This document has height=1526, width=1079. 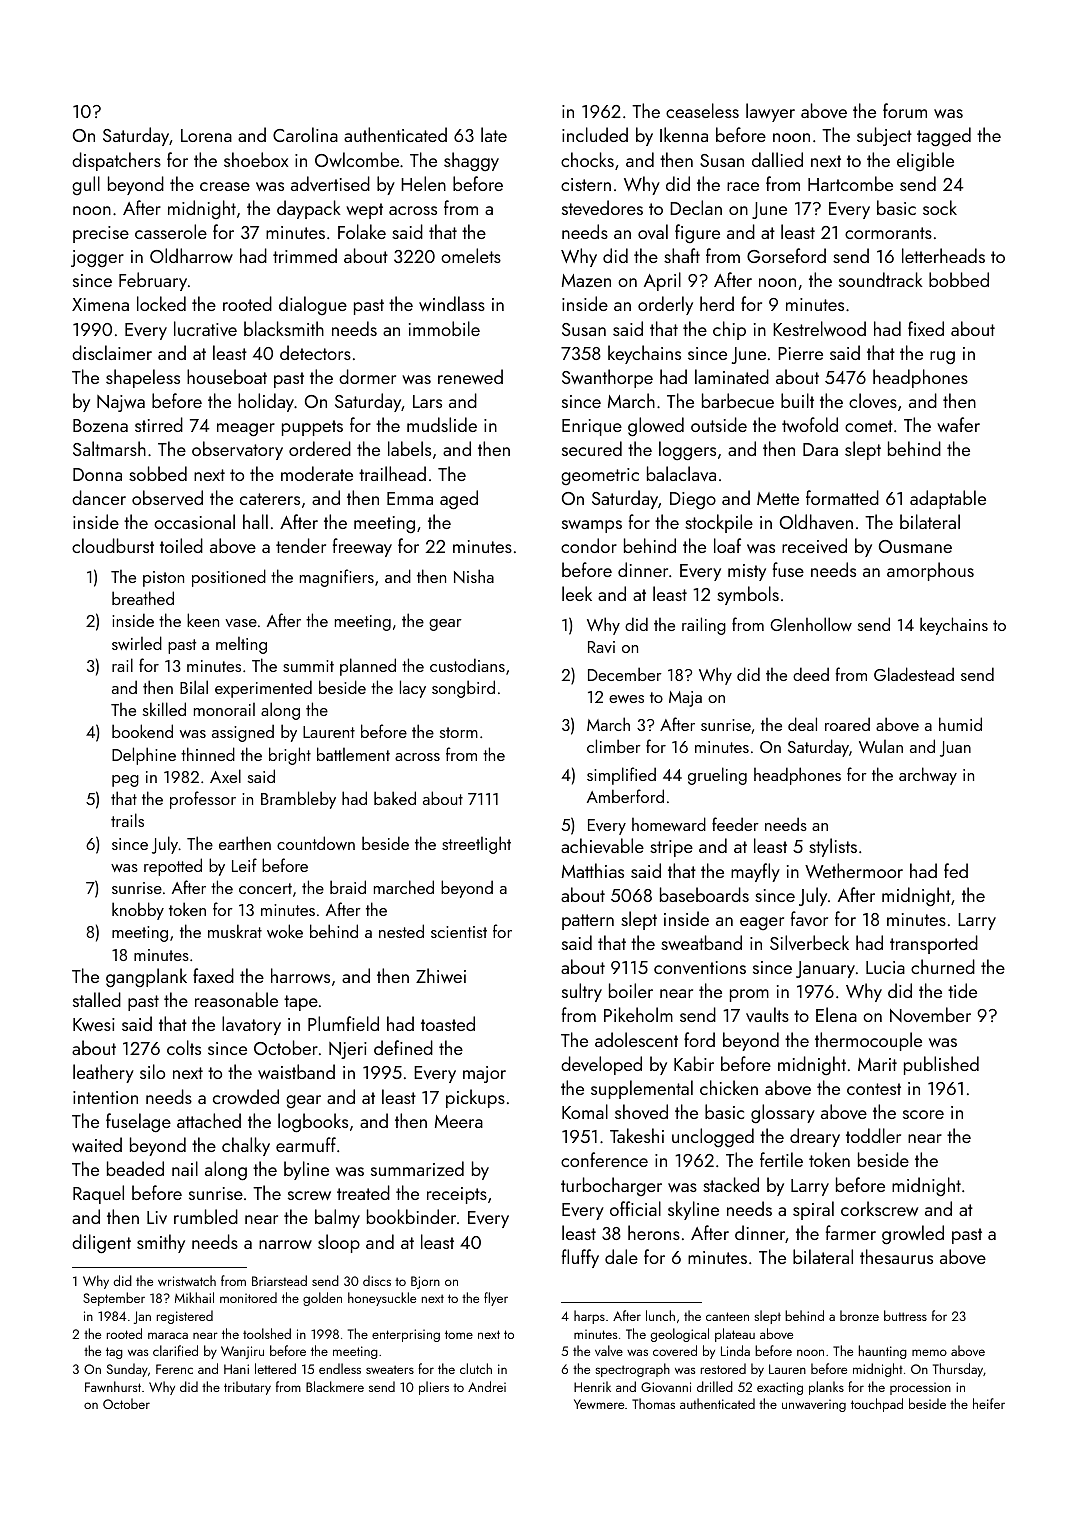 What do you see at coordinates (577, 593) in the document?
I see `leek` at bounding box center [577, 593].
